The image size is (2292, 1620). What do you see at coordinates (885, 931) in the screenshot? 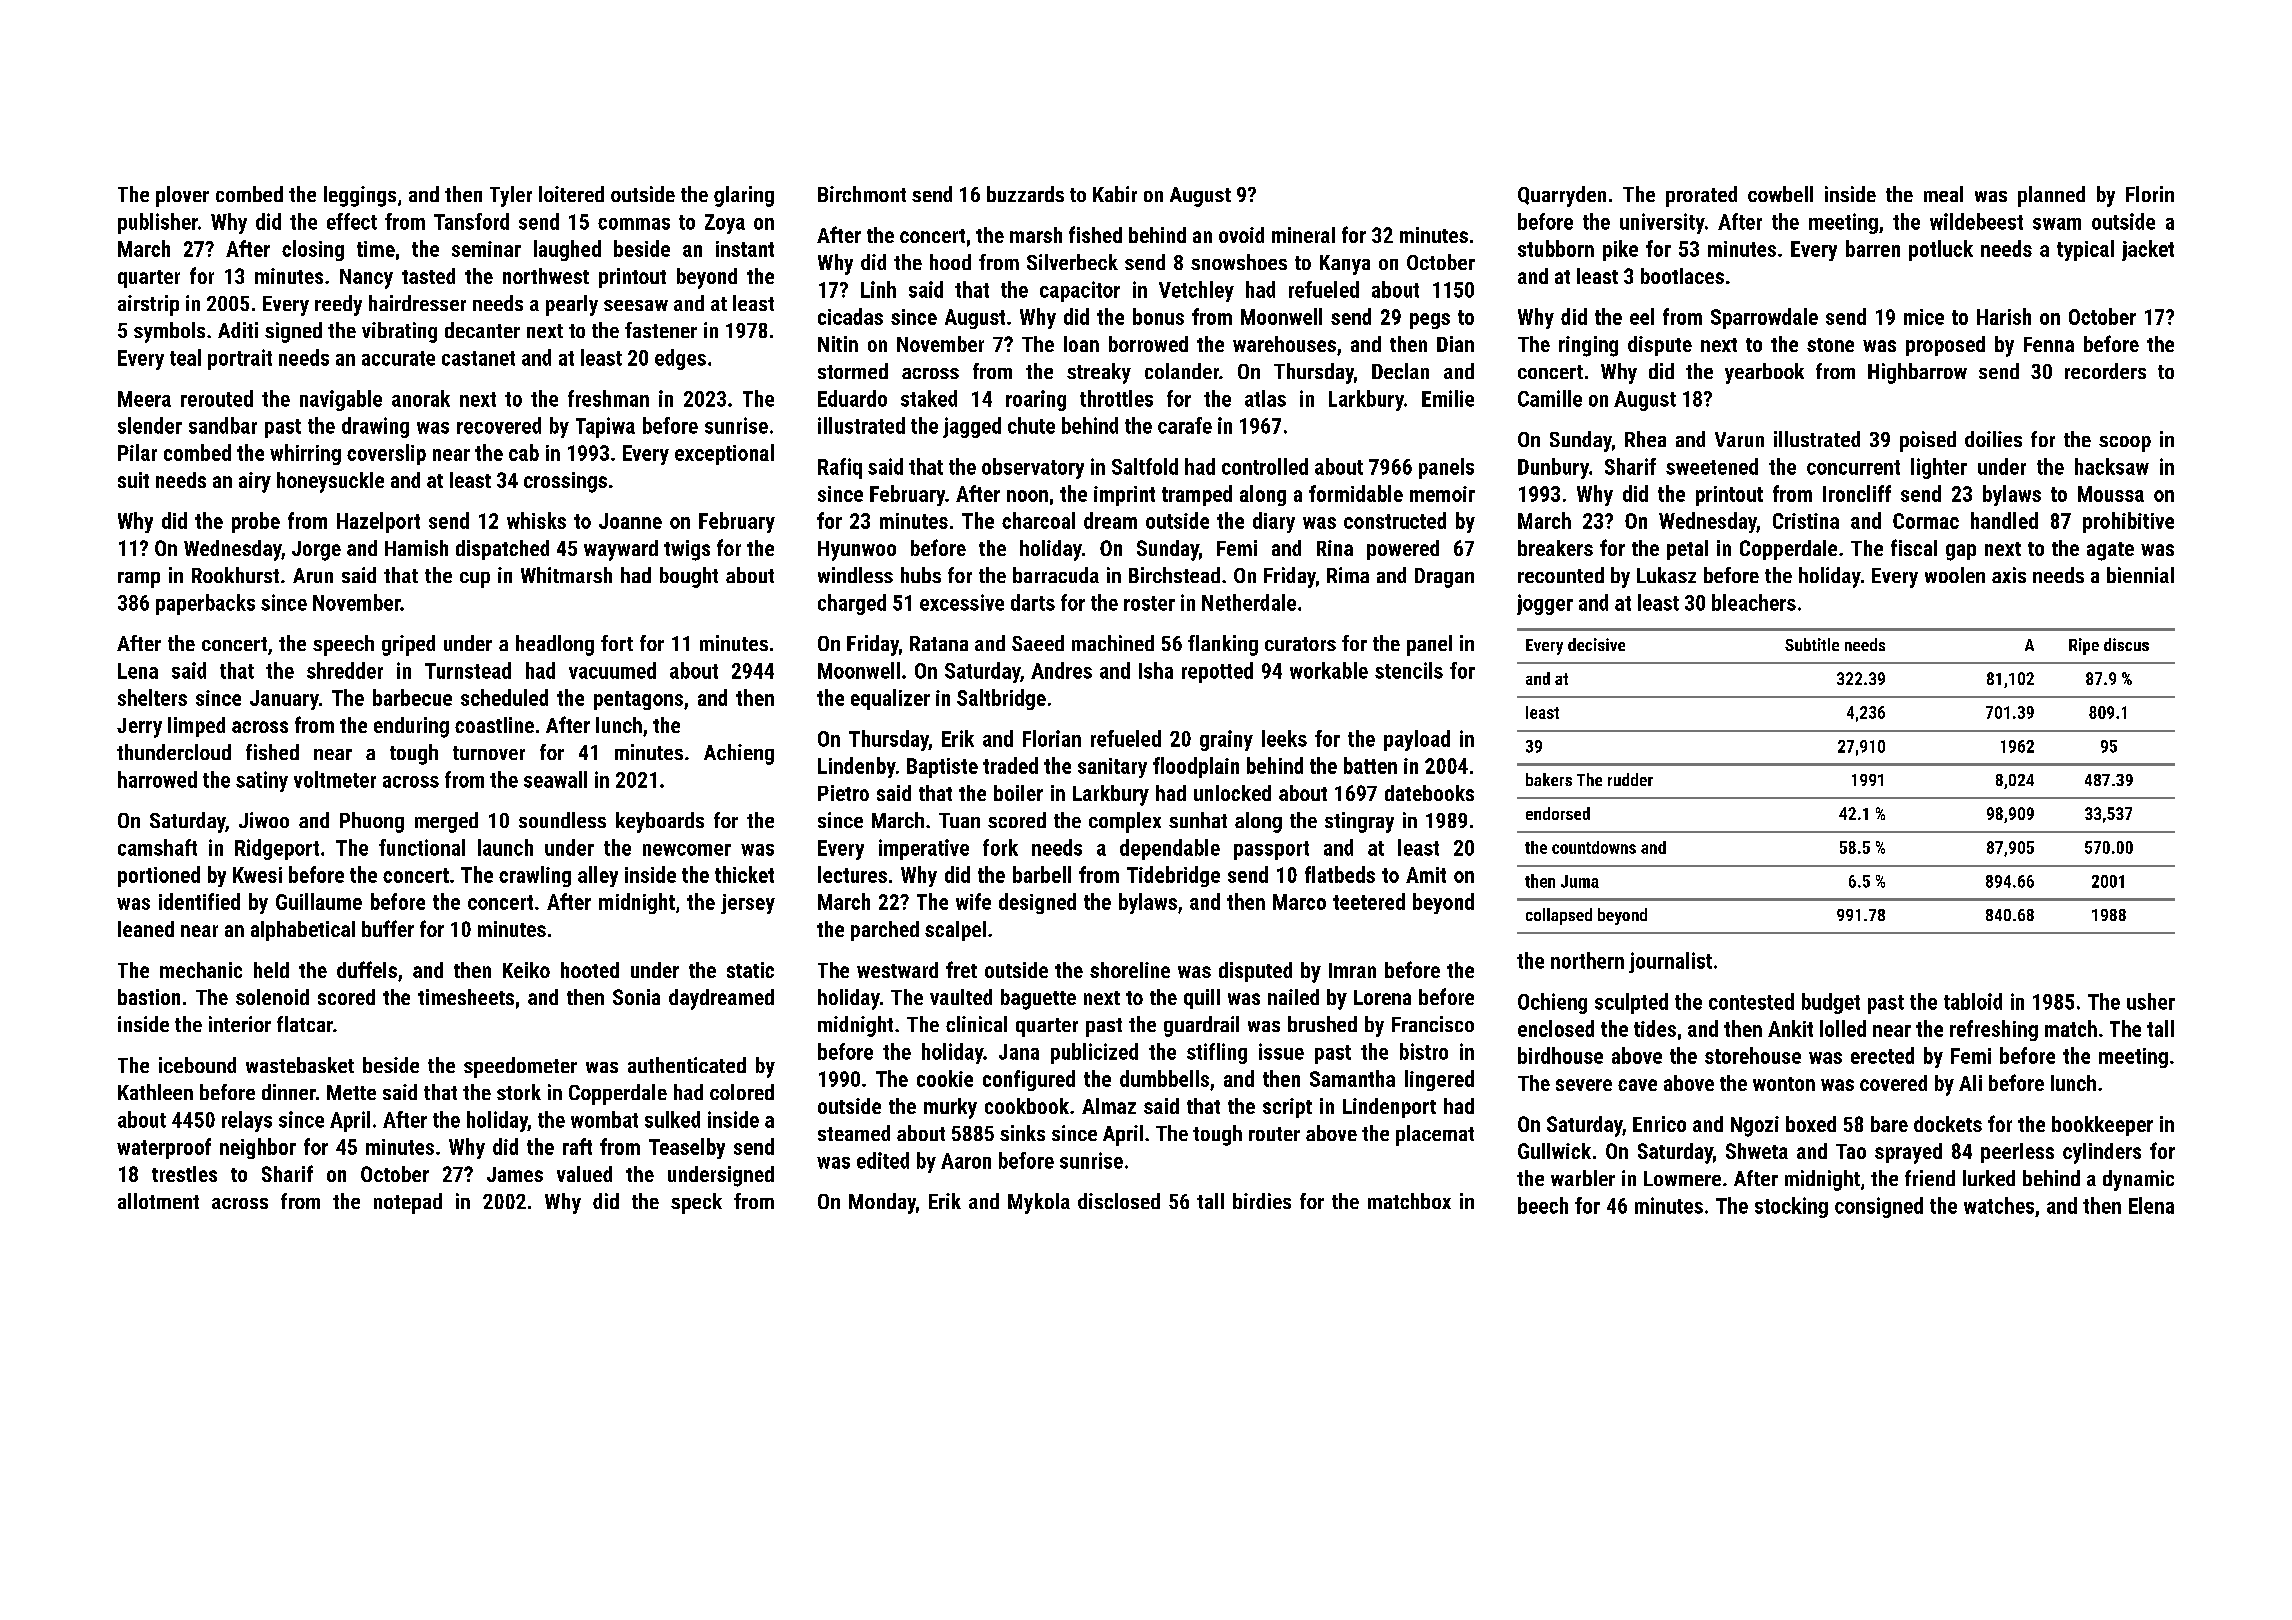
I see `parched` at bounding box center [885, 931].
